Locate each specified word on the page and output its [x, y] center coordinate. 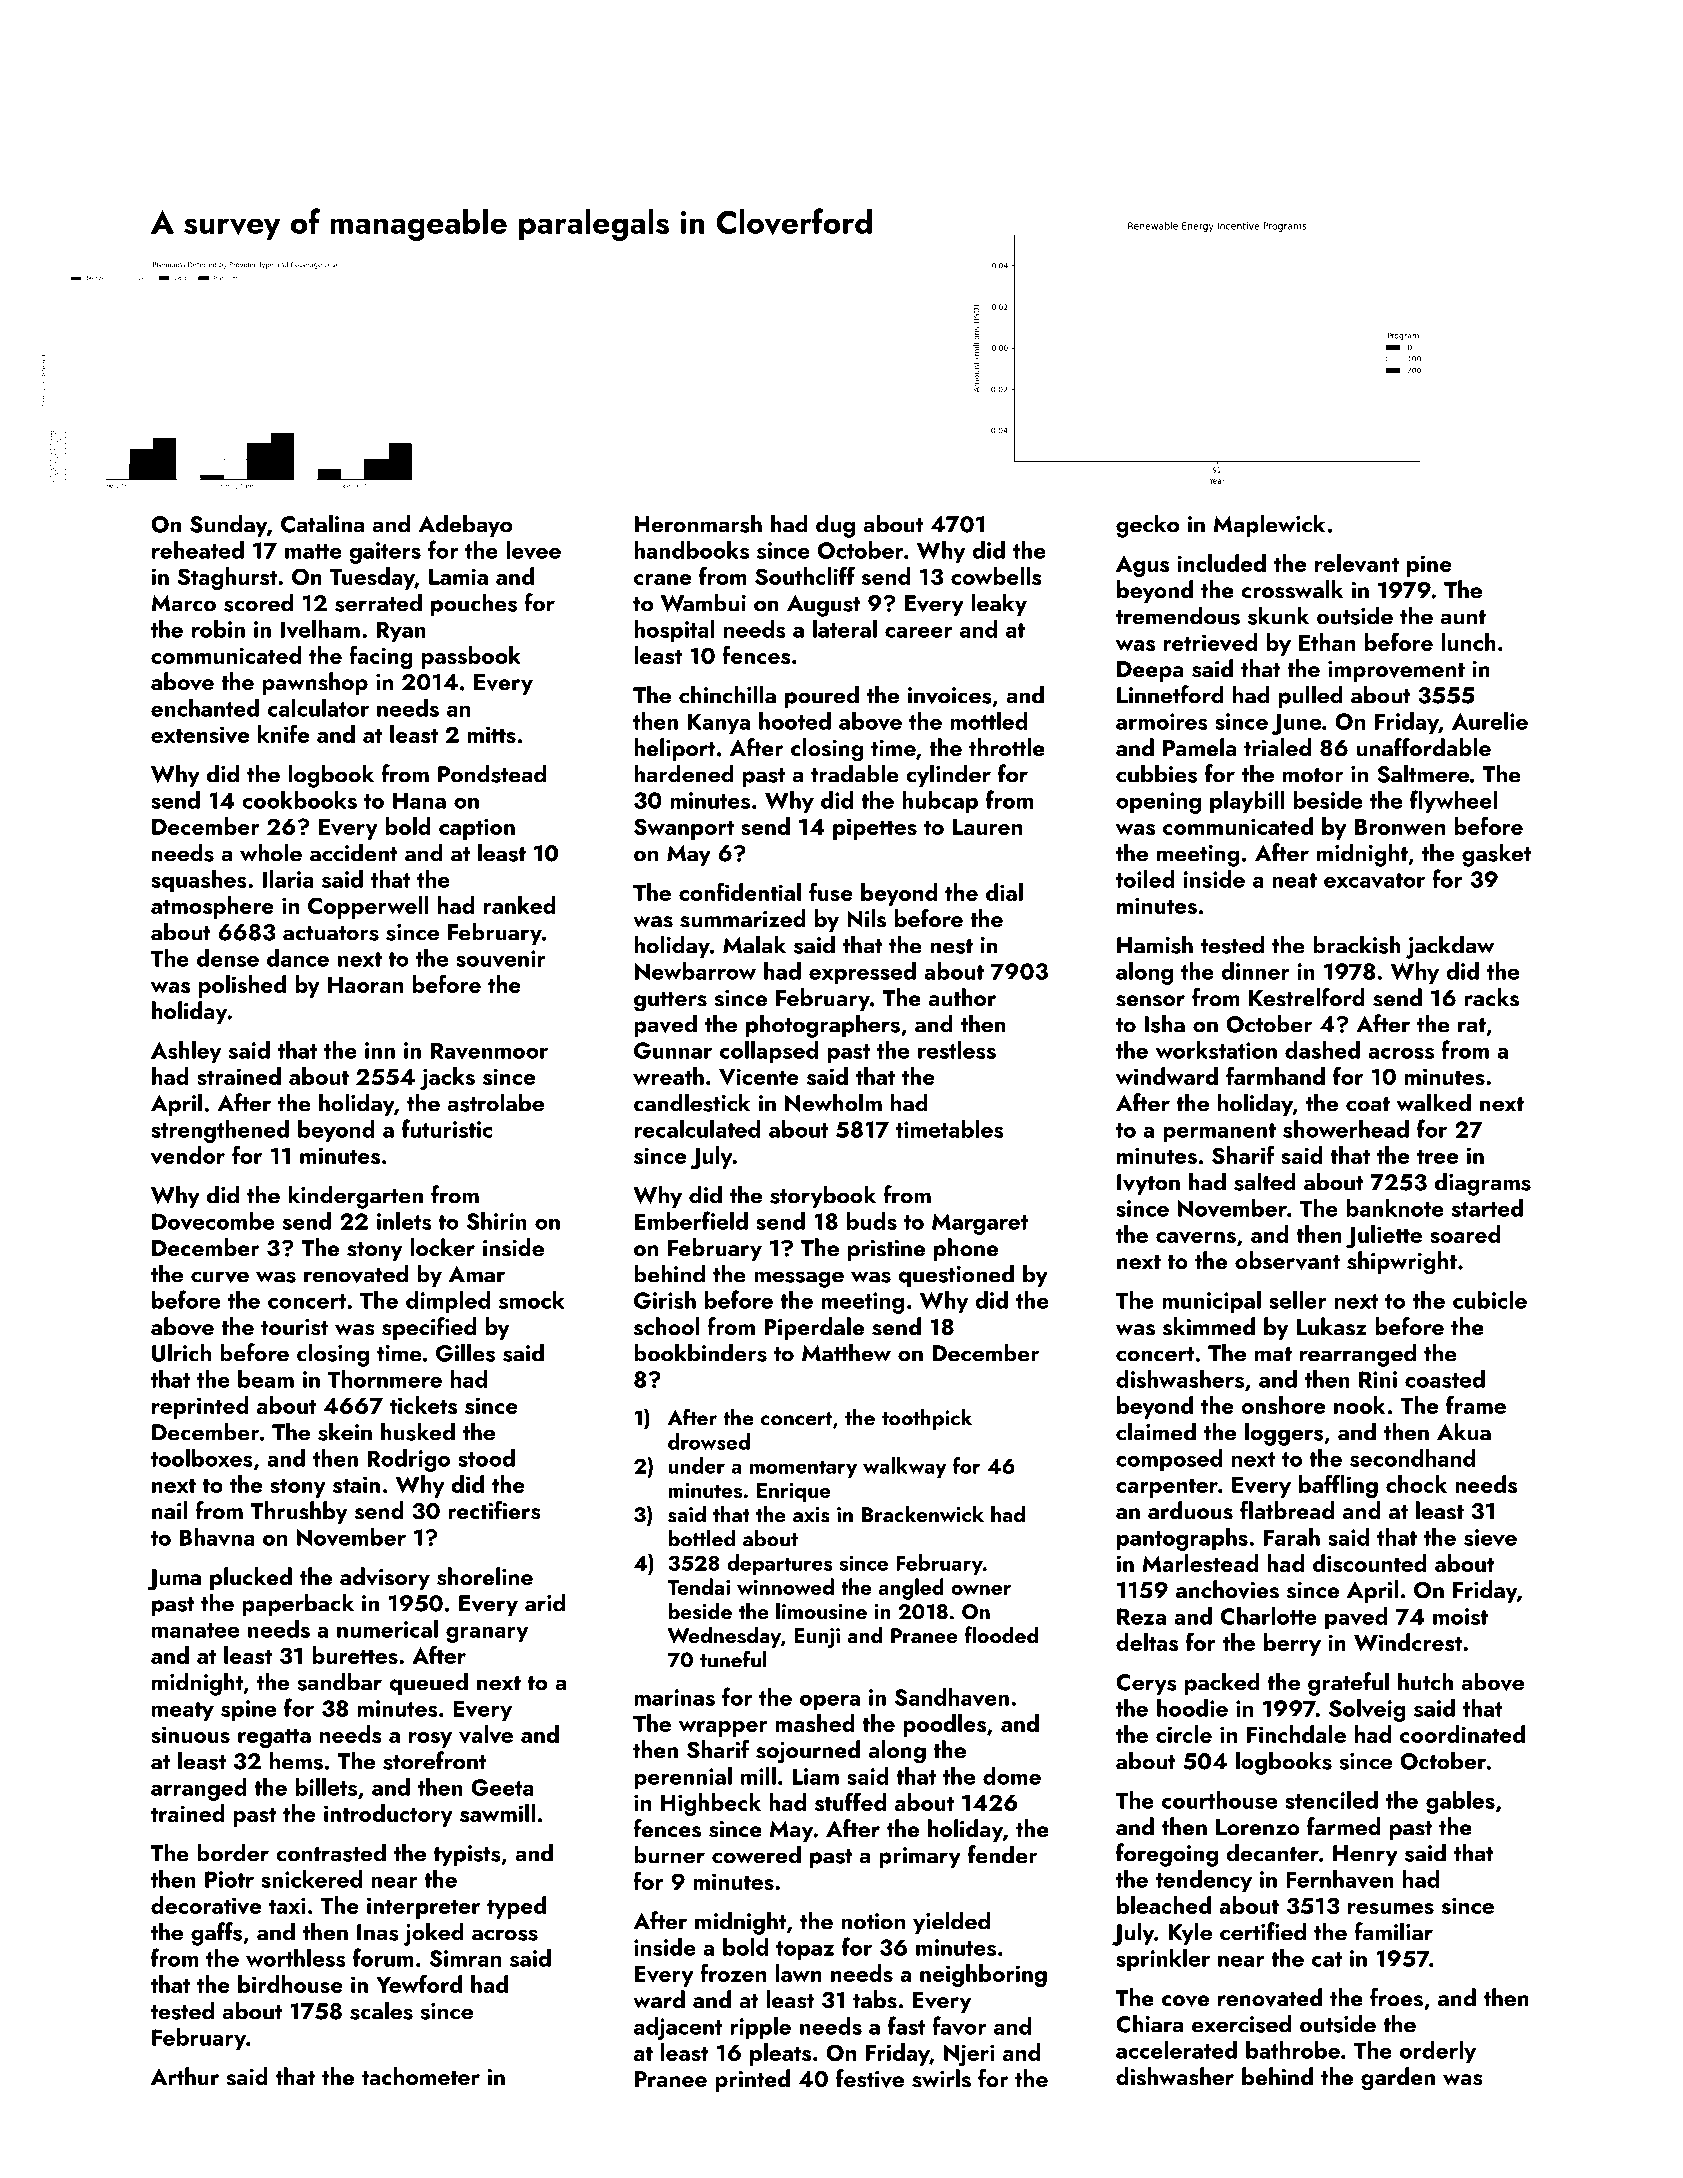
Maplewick [1269, 525]
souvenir [501, 959]
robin [218, 629]
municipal [1211, 1302]
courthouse [1219, 1800]
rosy [430, 1740]
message [799, 1279]
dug [835, 526]
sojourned [808, 1752]
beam [266, 1379]
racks [1492, 997]
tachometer [421, 2076]
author [962, 997]
